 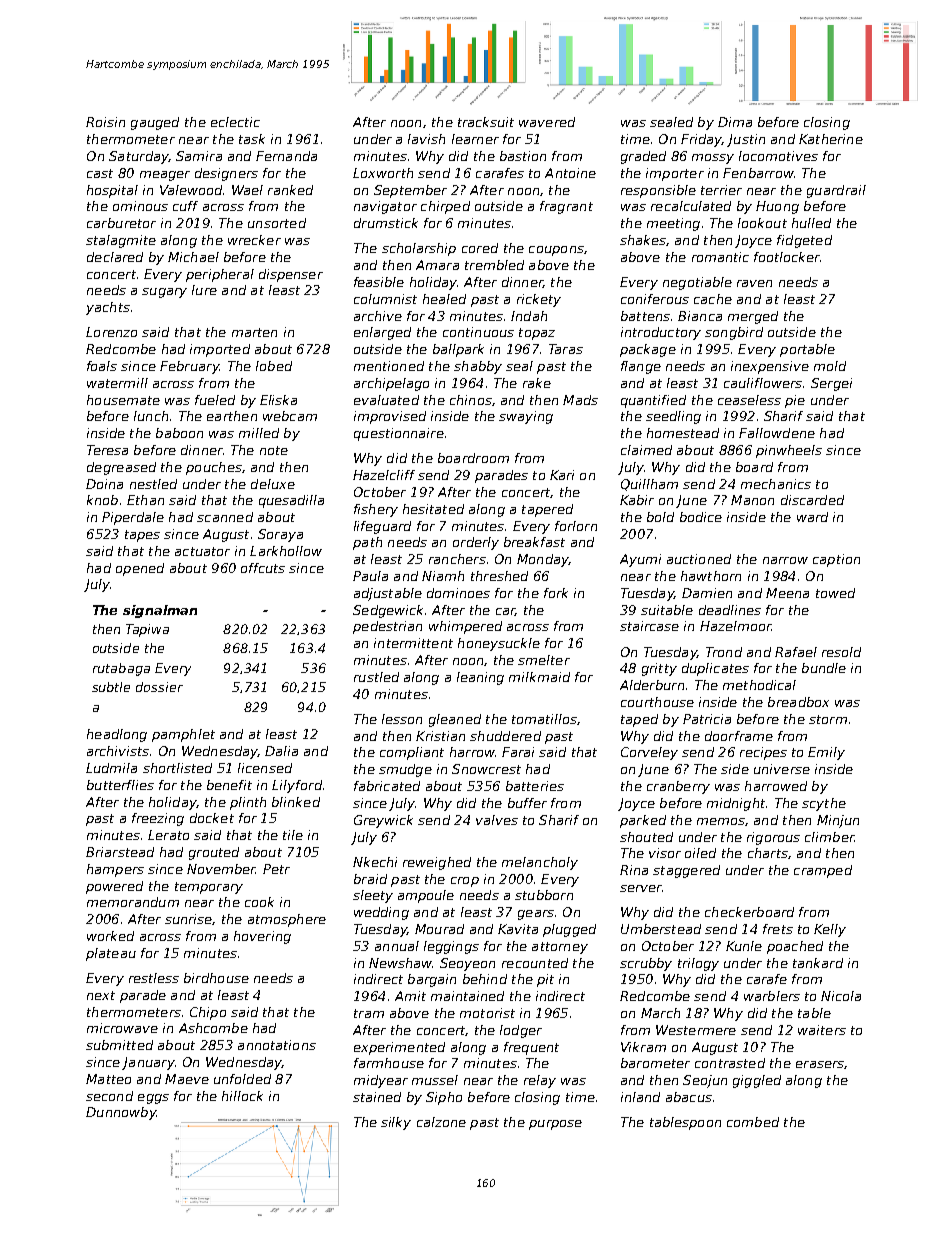 I want to click on lodger, so click(x=521, y=1031).
